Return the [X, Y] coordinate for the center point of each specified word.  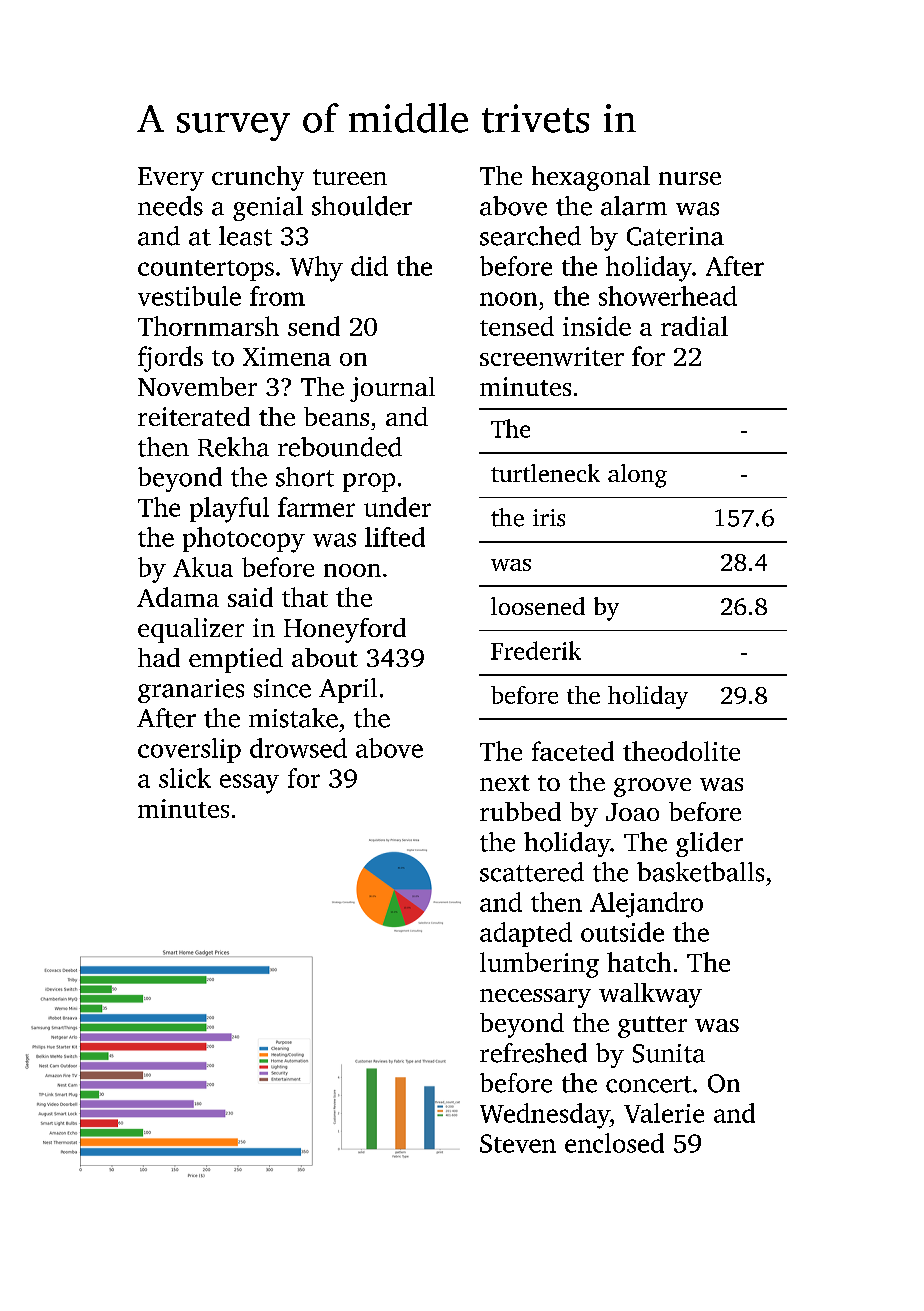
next [505, 783]
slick [185, 778]
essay [249, 784]
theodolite [681, 751]
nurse [690, 178]
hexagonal [591, 178]
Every [171, 179]
